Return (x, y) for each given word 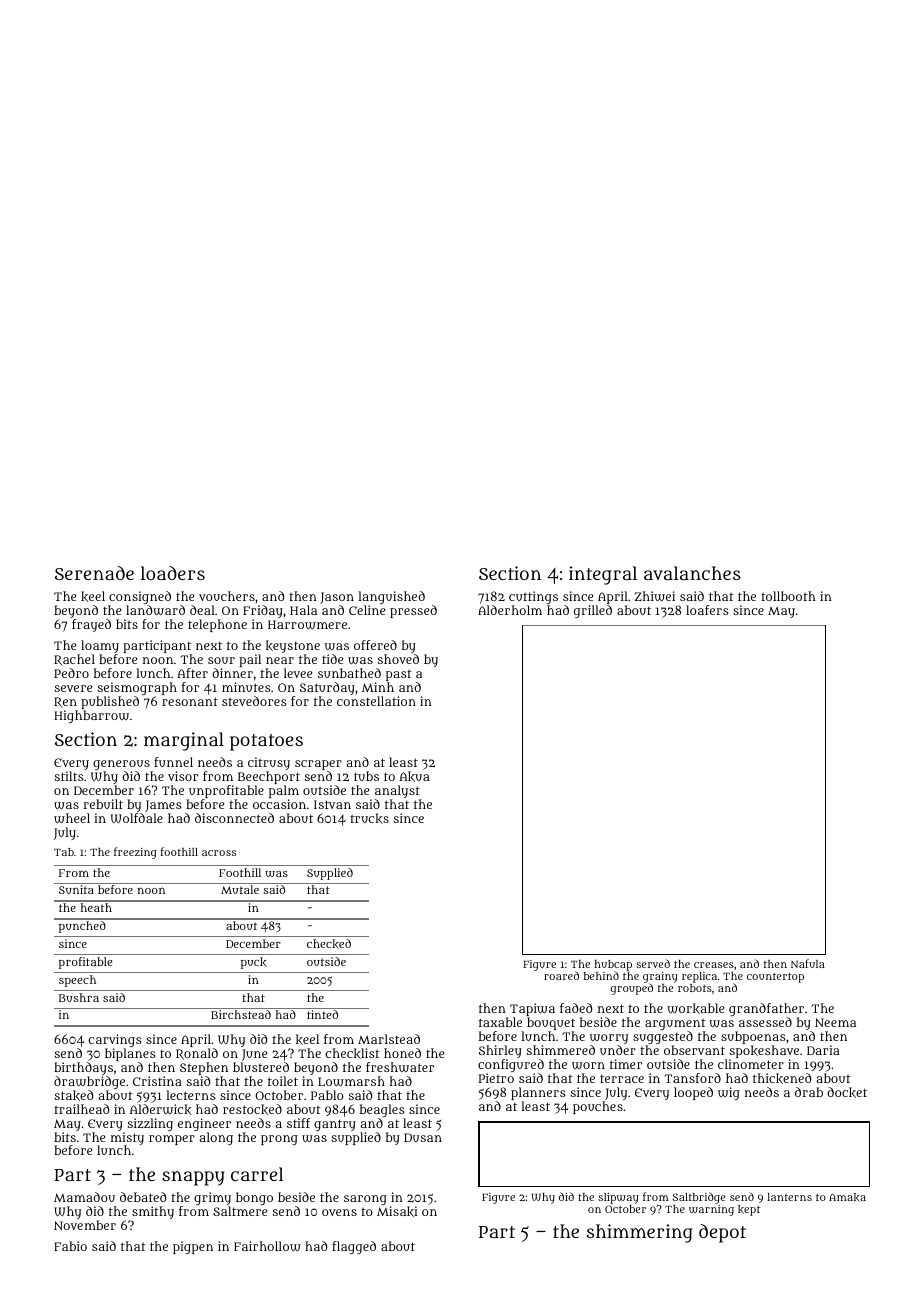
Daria (823, 1050)
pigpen (193, 1247)
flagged (354, 1247)
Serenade (94, 573)
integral (603, 575)
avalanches (692, 573)
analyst (397, 791)
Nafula (808, 963)
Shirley (500, 1051)
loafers (707, 610)
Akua (414, 776)
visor (183, 776)
